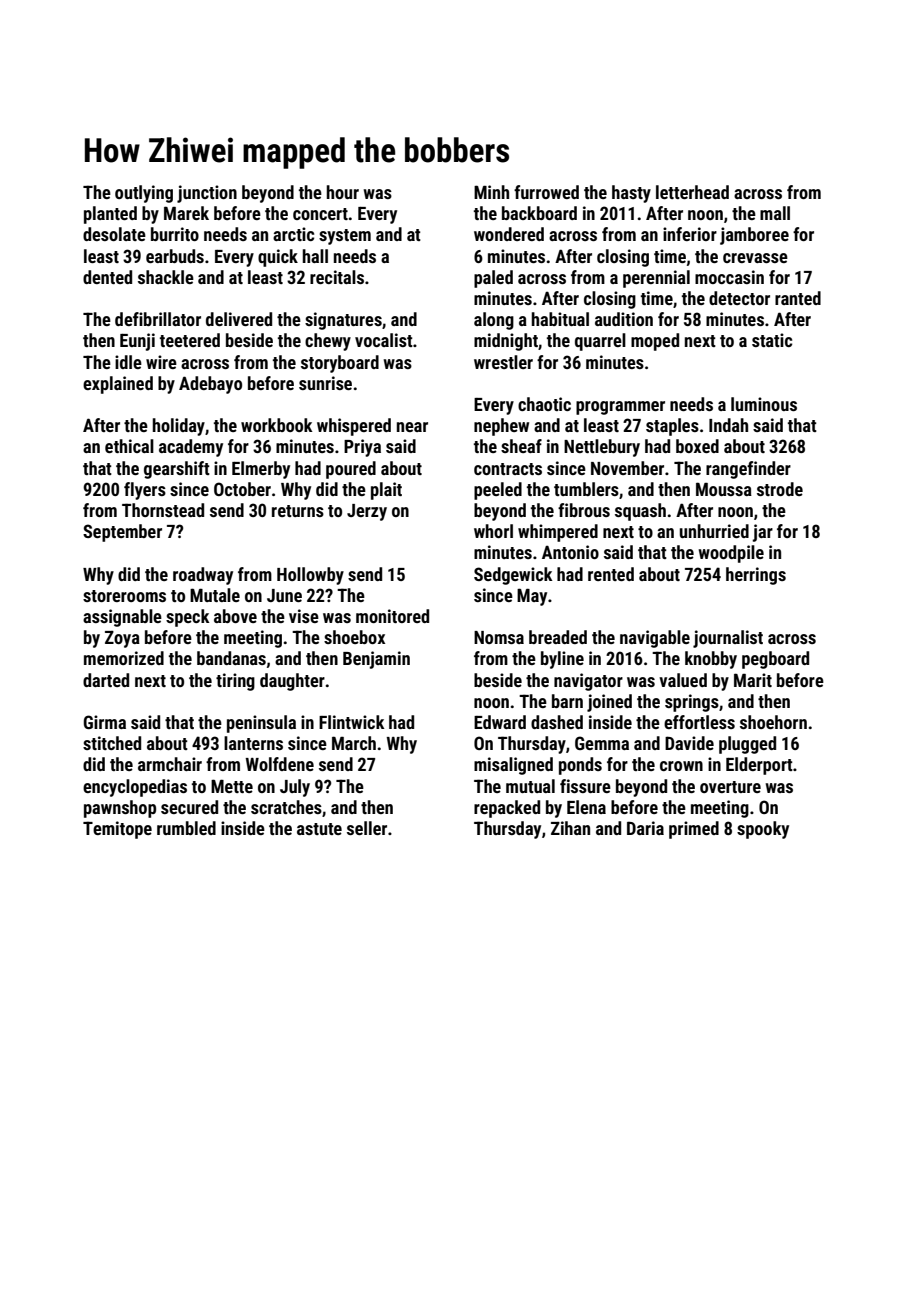  Describe the element at coordinates (570, 828) in the document. I see `Zihan` at that location.
